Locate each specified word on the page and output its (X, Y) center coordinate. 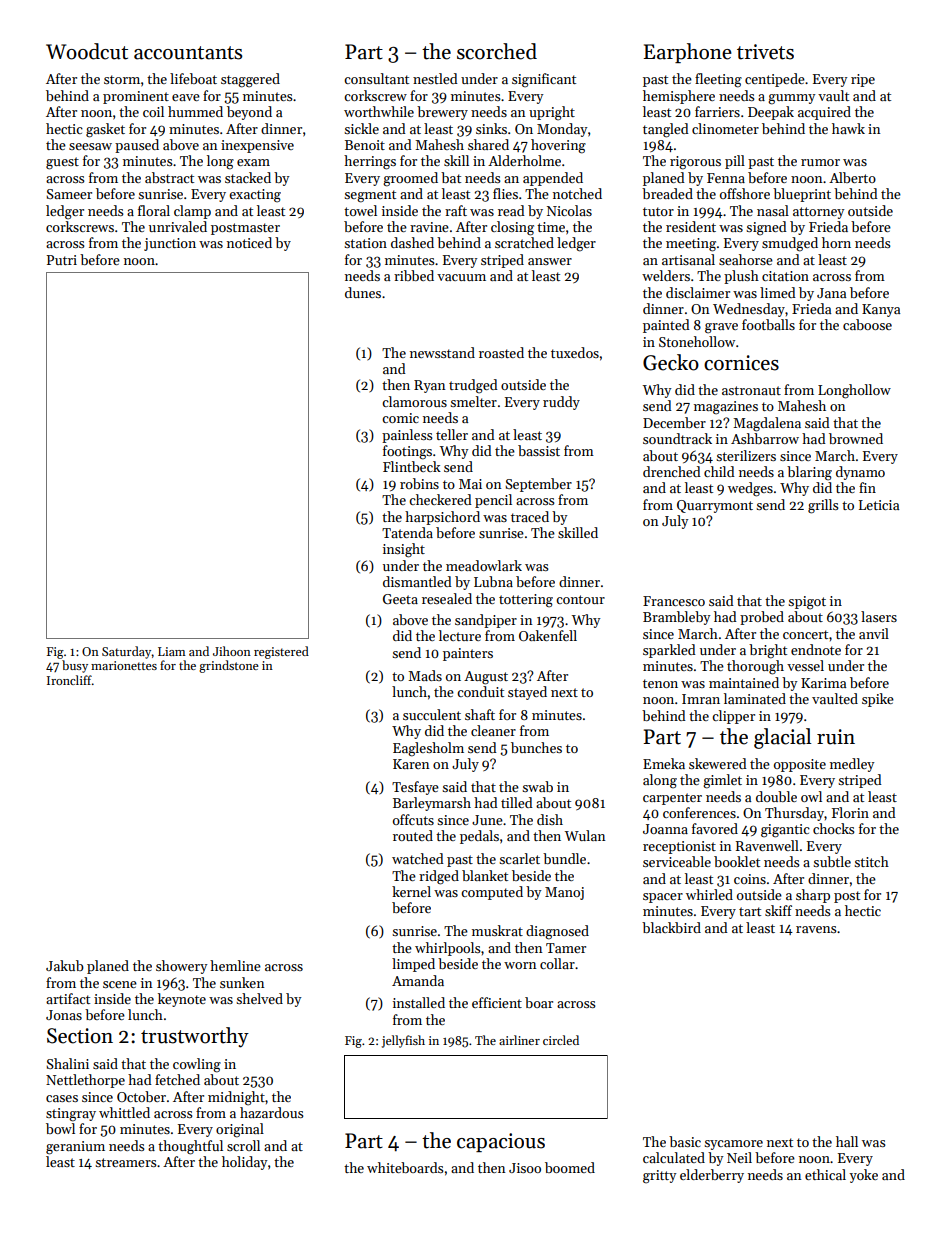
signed (766, 228)
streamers (126, 1162)
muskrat (497, 930)
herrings (370, 162)
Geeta (400, 599)
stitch (871, 861)
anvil (874, 633)
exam (253, 162)
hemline (235, 965)
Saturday (127, 652)
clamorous (414, 401)
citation (785, 276)
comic (400, 418)
